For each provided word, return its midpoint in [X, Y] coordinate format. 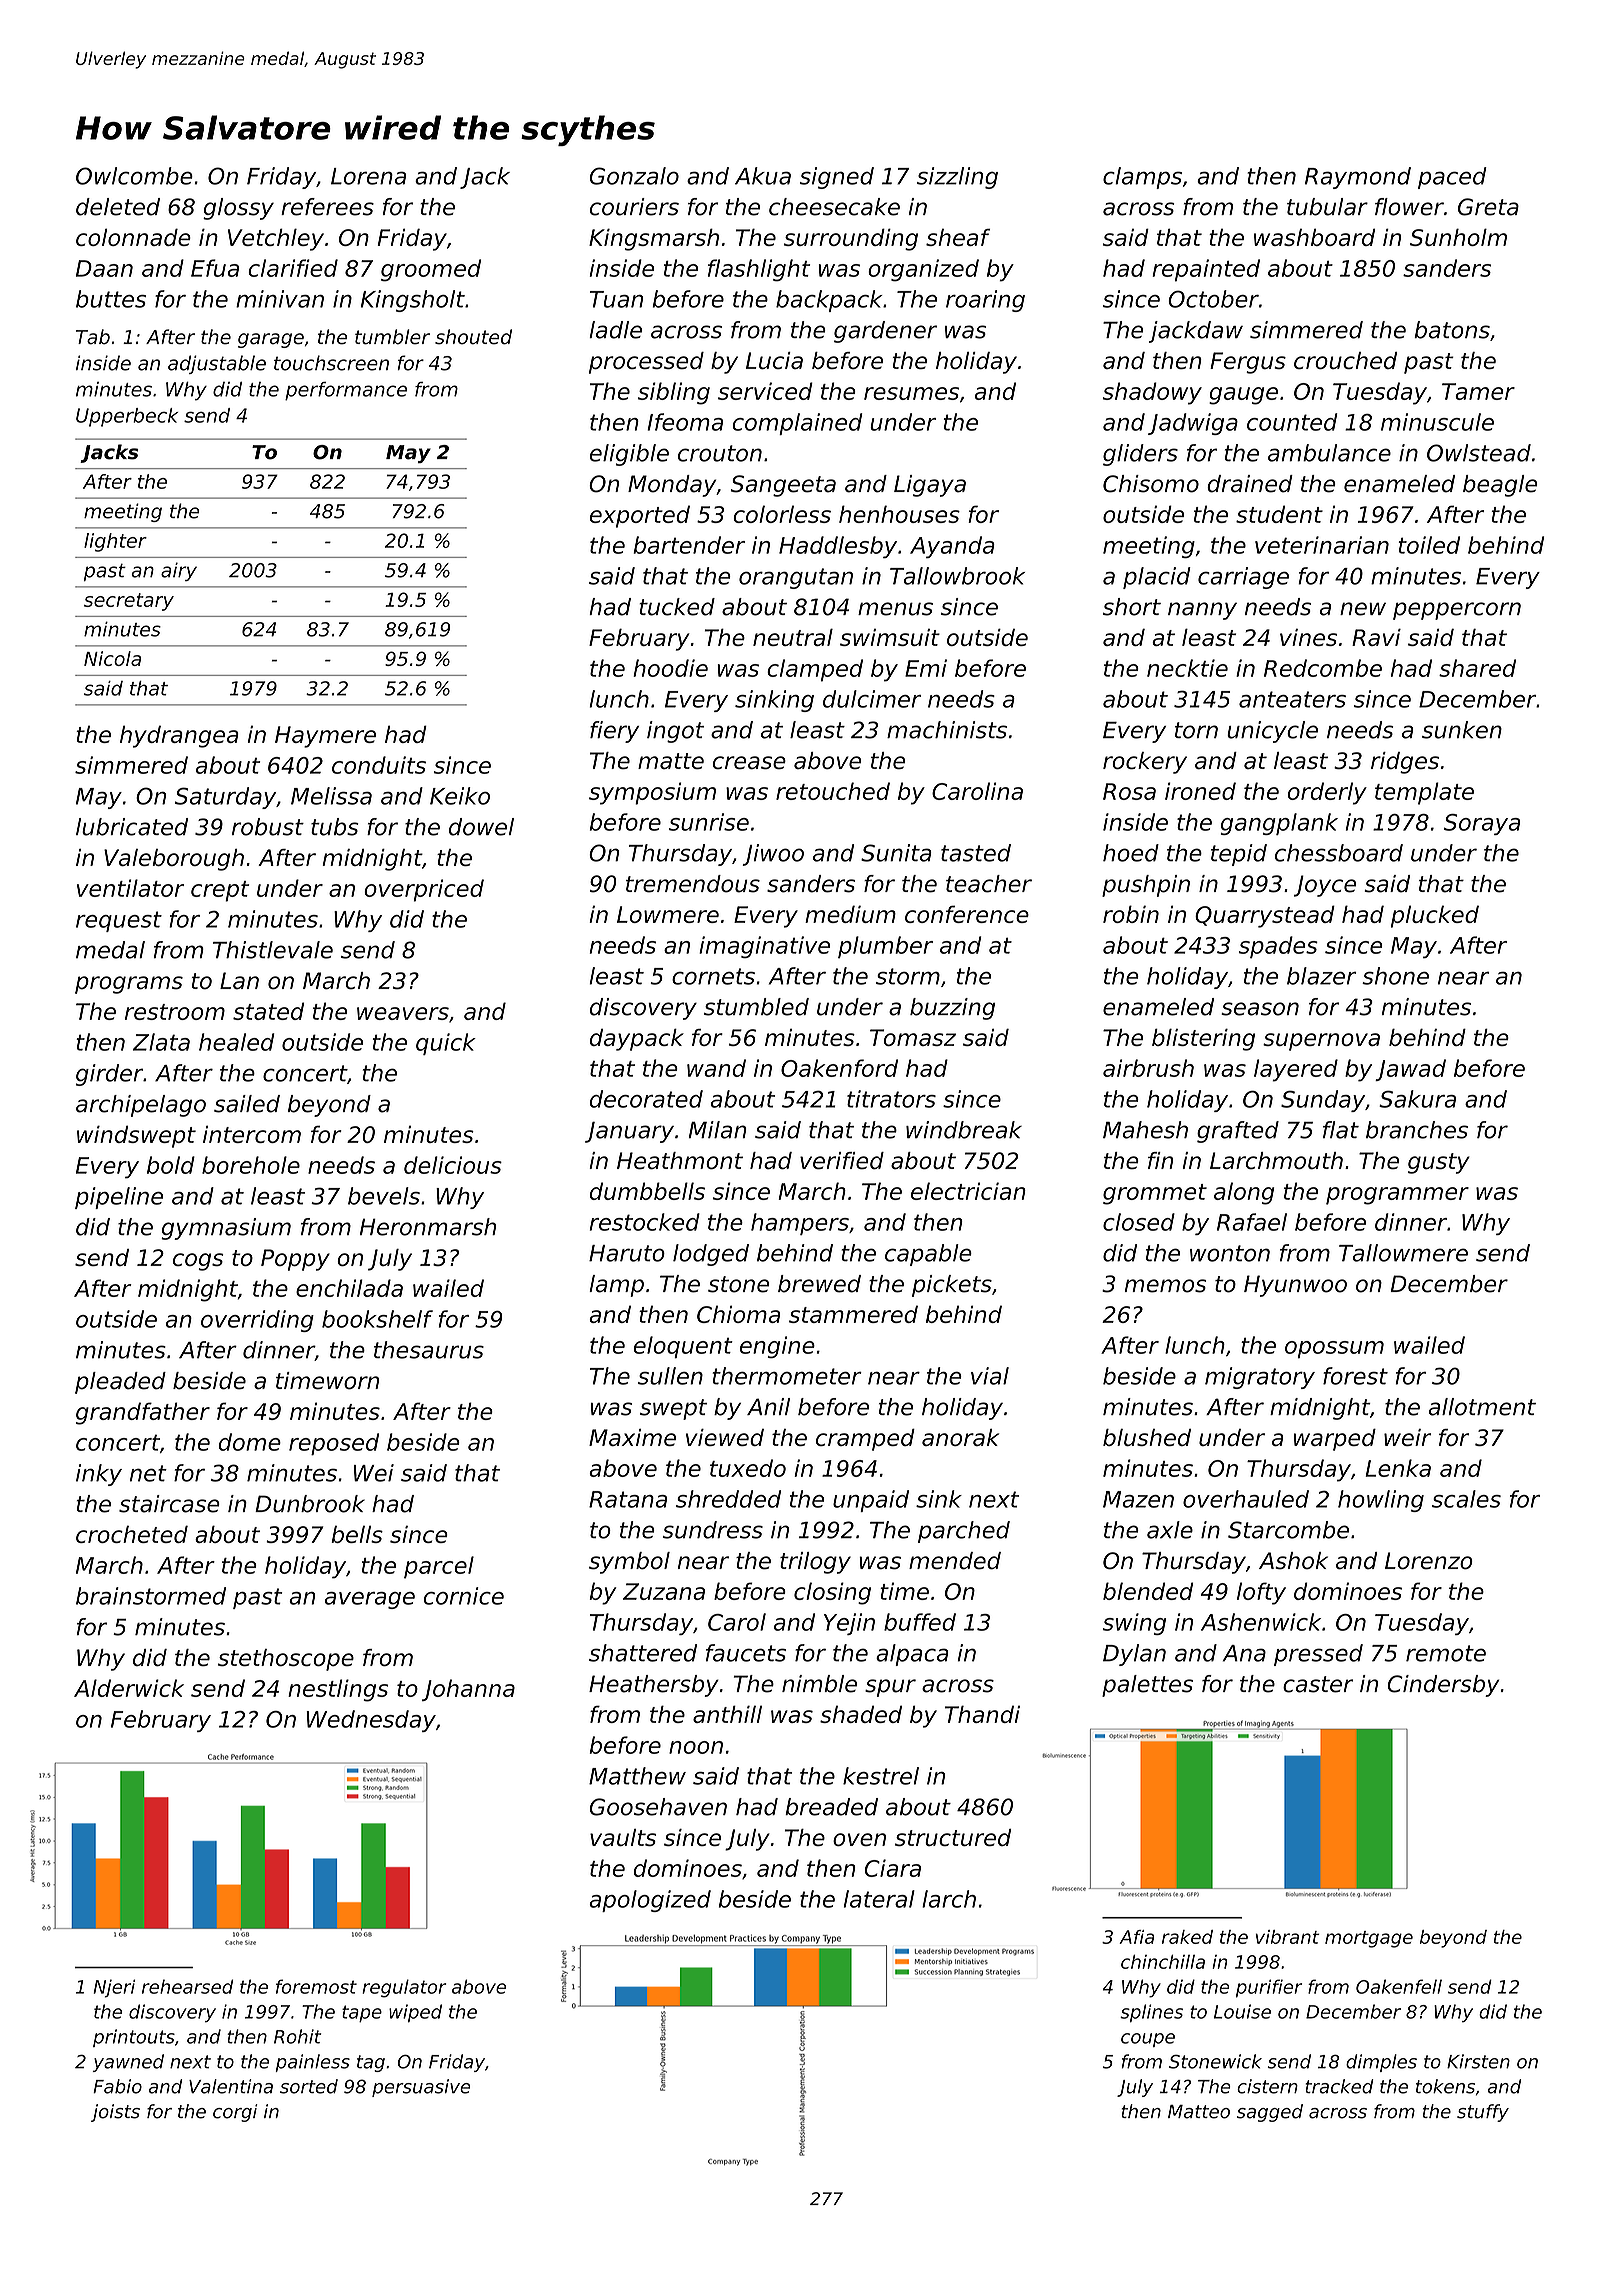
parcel [439, 1567]
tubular [1327, 207]
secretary [129, 602]
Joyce [1325, 886]
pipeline [119, 1198]
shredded [728, 1499]
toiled [1429, 545]
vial [990, 1376]
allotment [1482, 1407]
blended [1148, 1591]
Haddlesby [838, 547]
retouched [833, 791]
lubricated [132, 827]
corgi [235, 2113]
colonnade [133, 237]
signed [837, 178]
